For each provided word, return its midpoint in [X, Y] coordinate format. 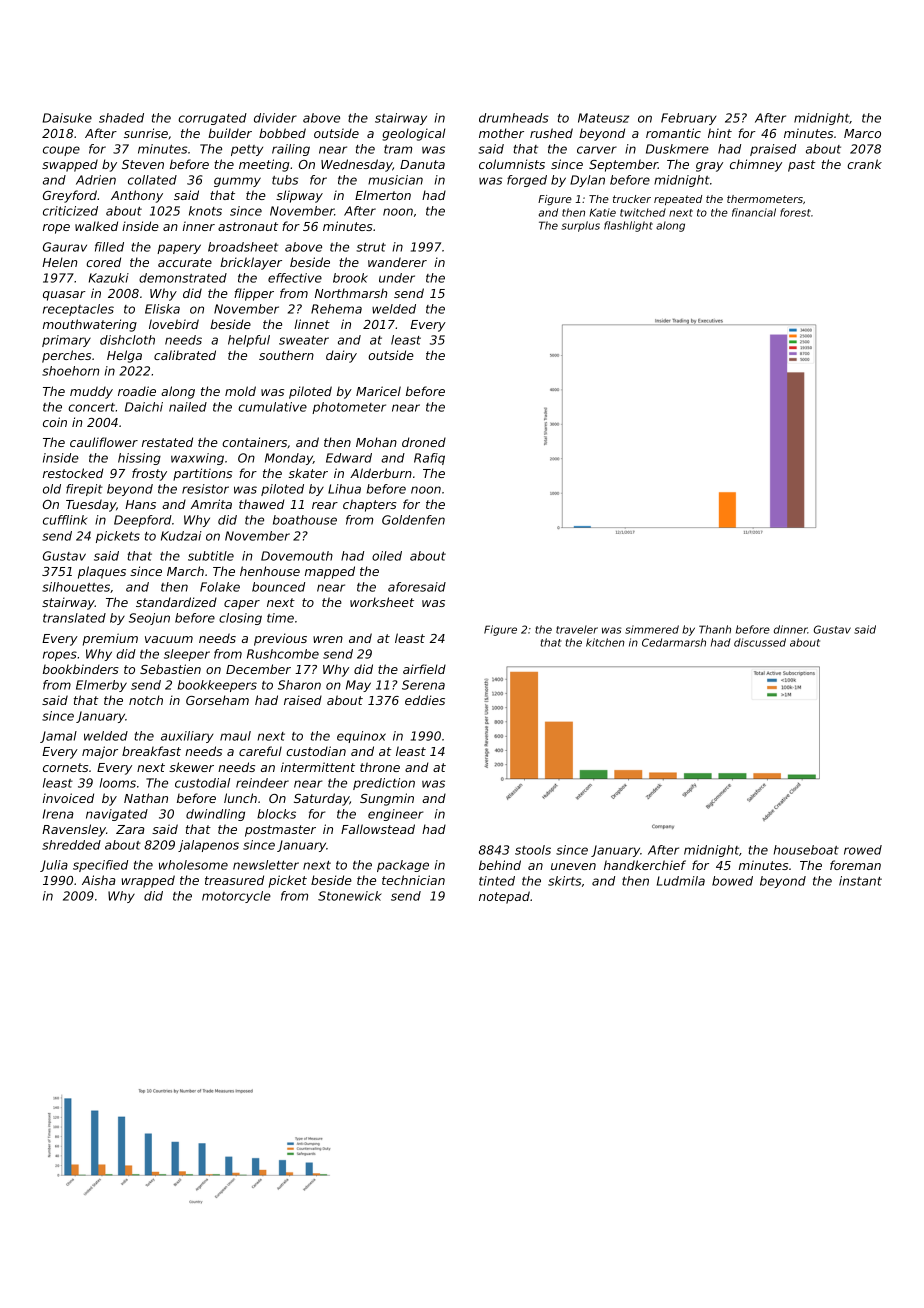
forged [527, 181]
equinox [361, 737]
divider [275, 118]
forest [795, 212]
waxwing [197, 459]
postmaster [280, 831]
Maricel [378, 391]
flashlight [628, 226]
